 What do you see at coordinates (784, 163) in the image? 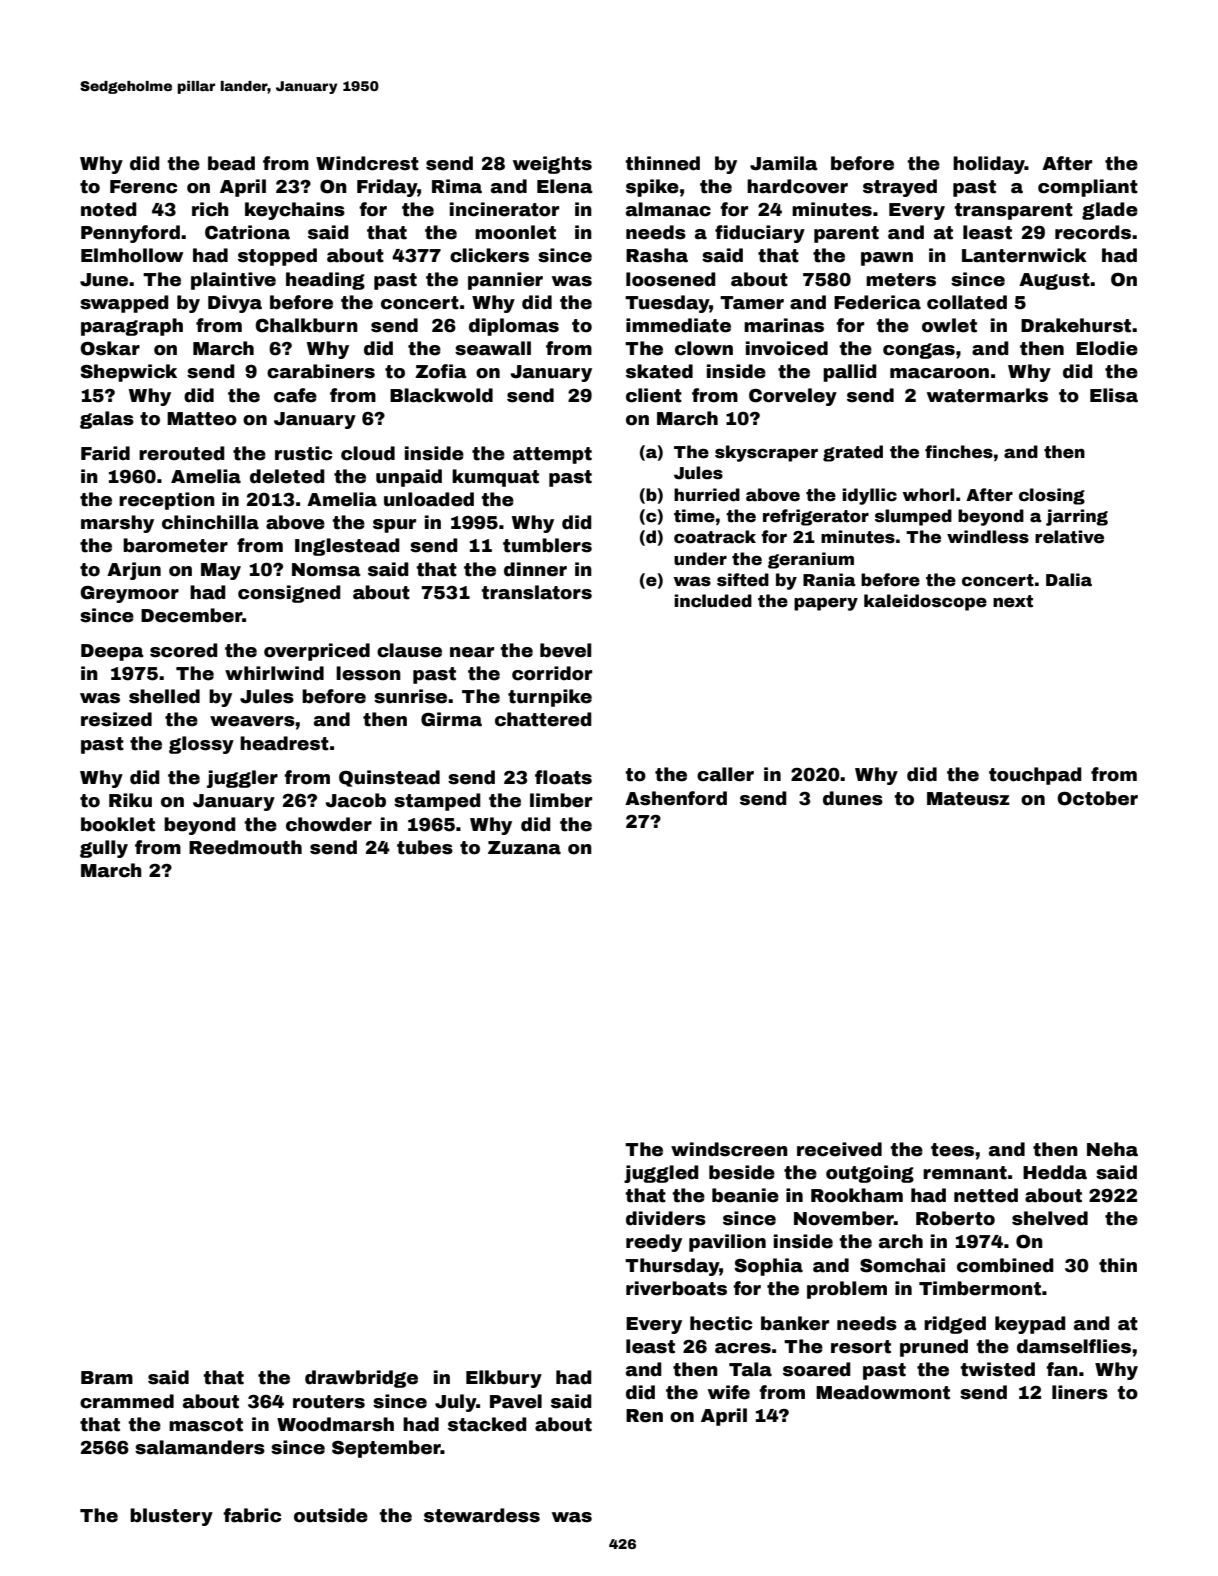
I see `Jamila` at bounding box center [784, 163].
